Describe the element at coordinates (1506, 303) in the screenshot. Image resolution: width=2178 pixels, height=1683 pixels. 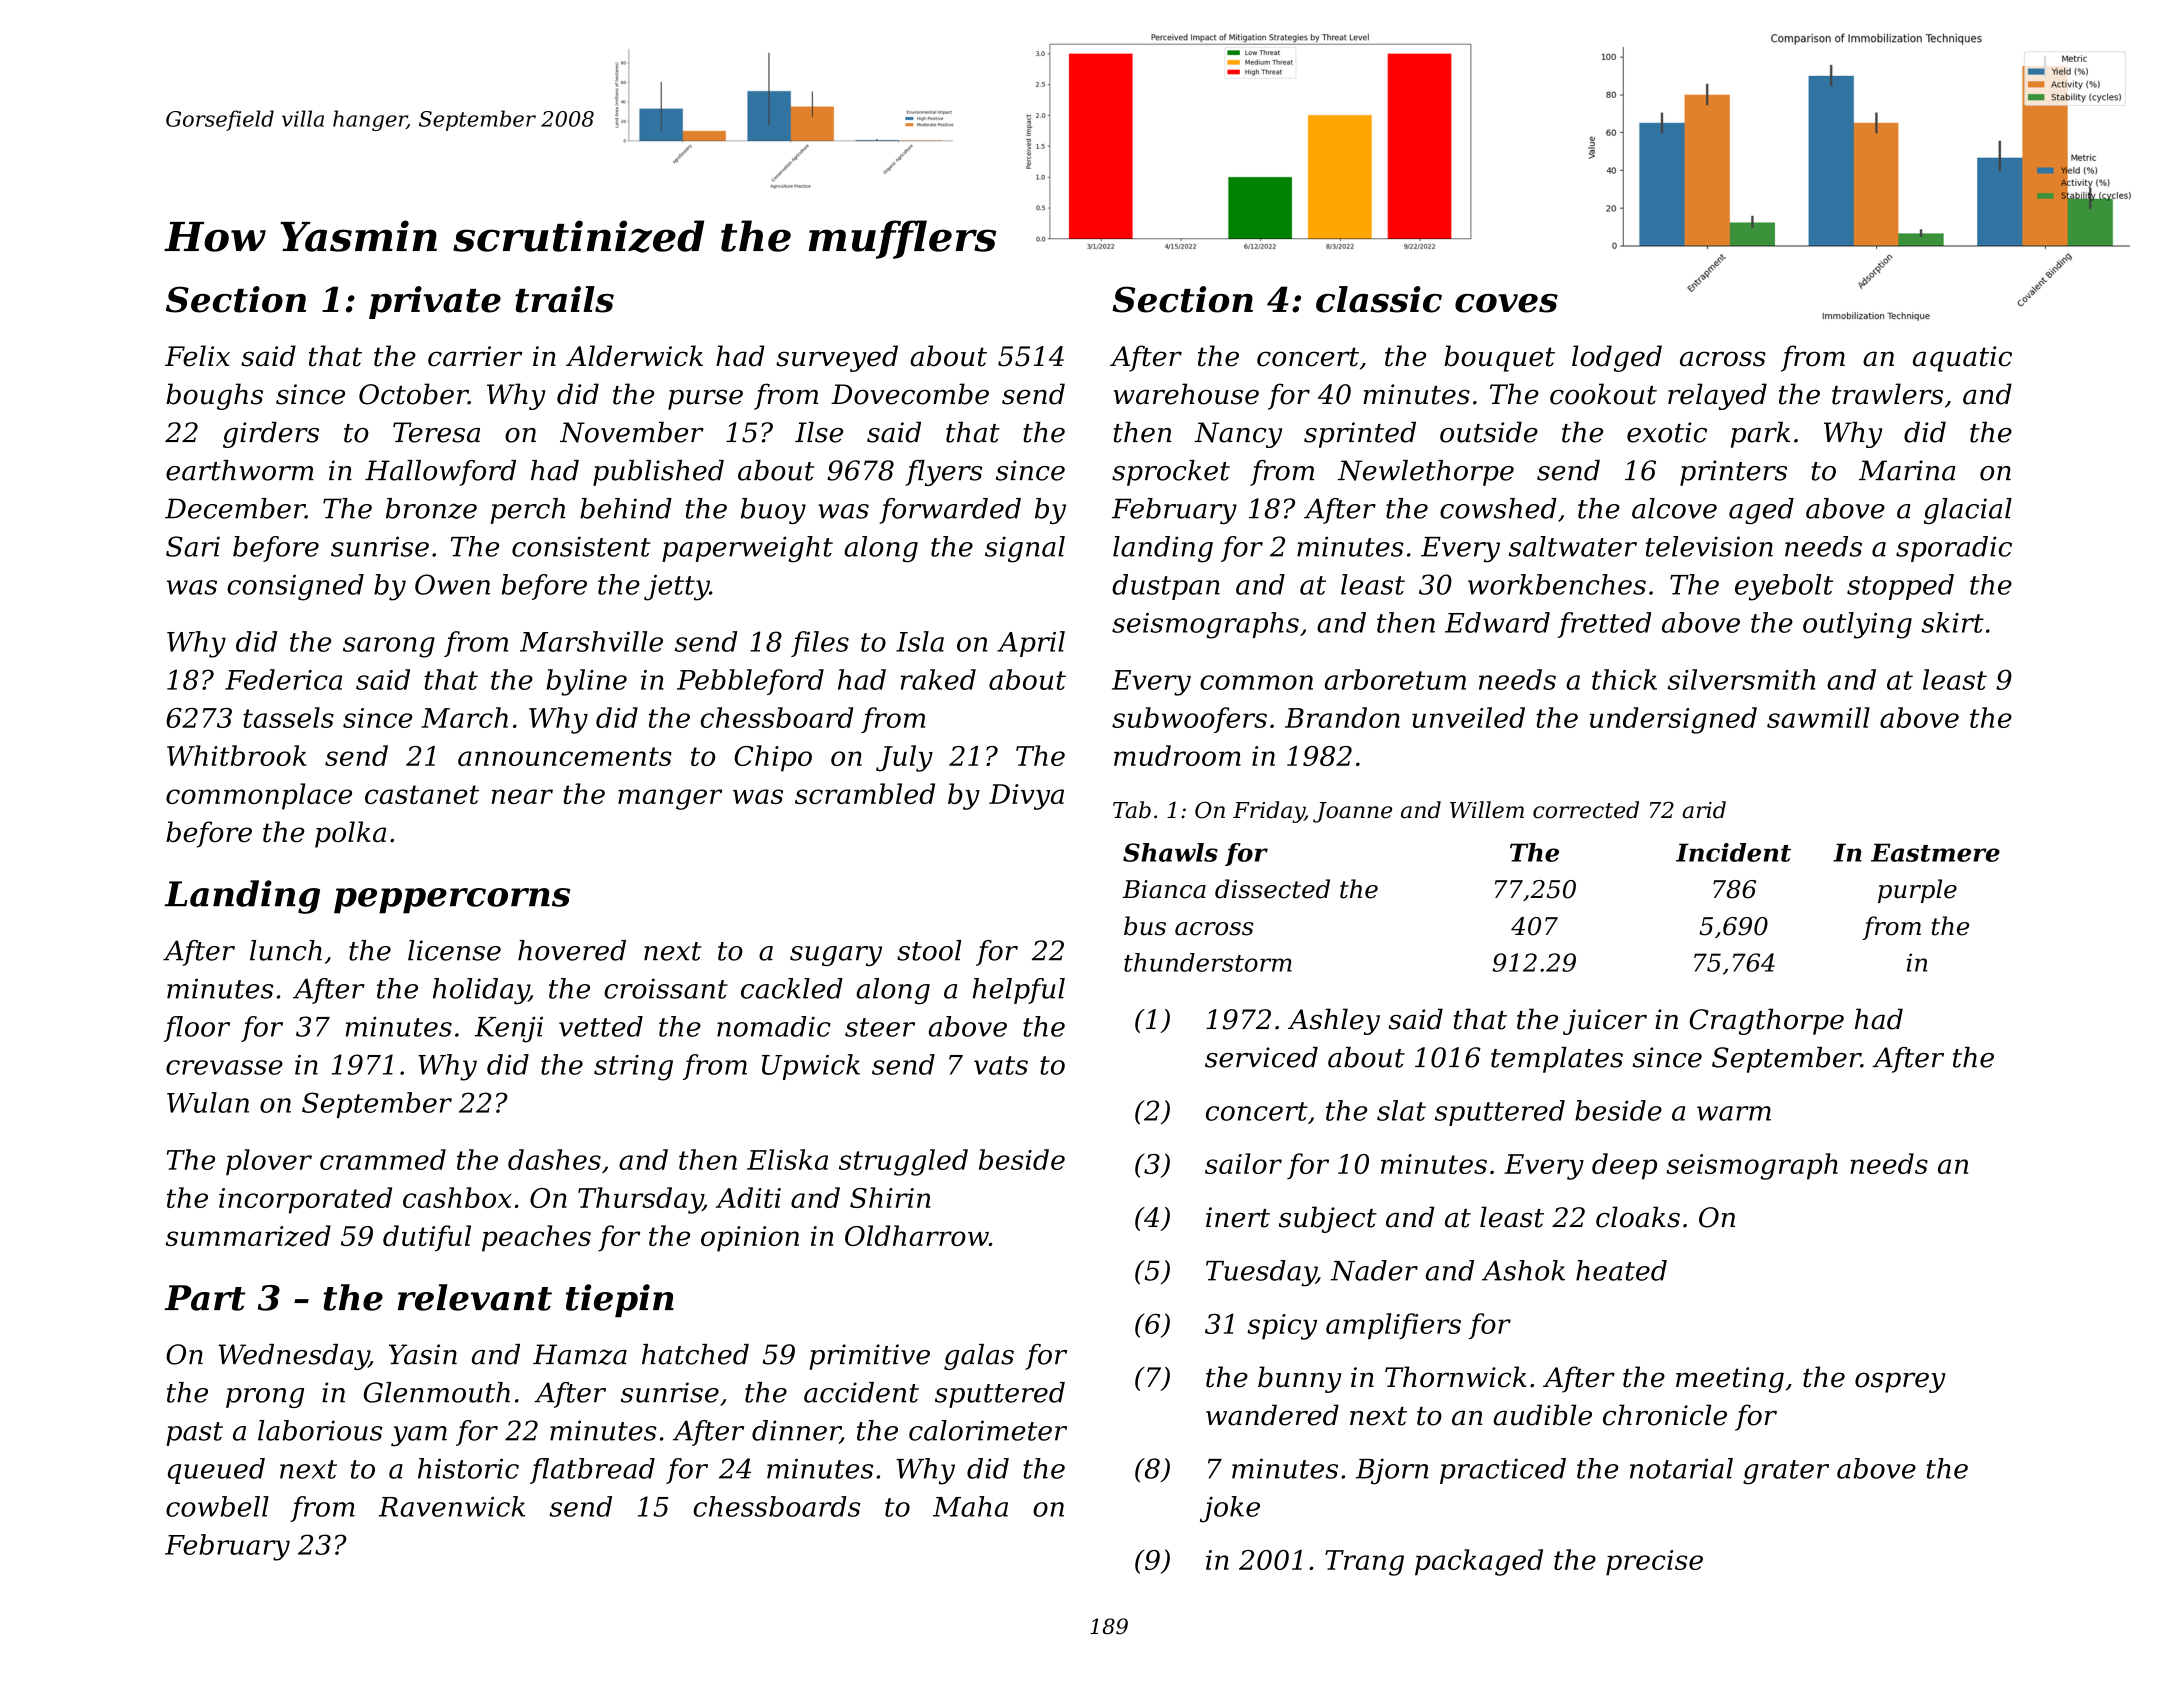
I see `coves` at that location.
